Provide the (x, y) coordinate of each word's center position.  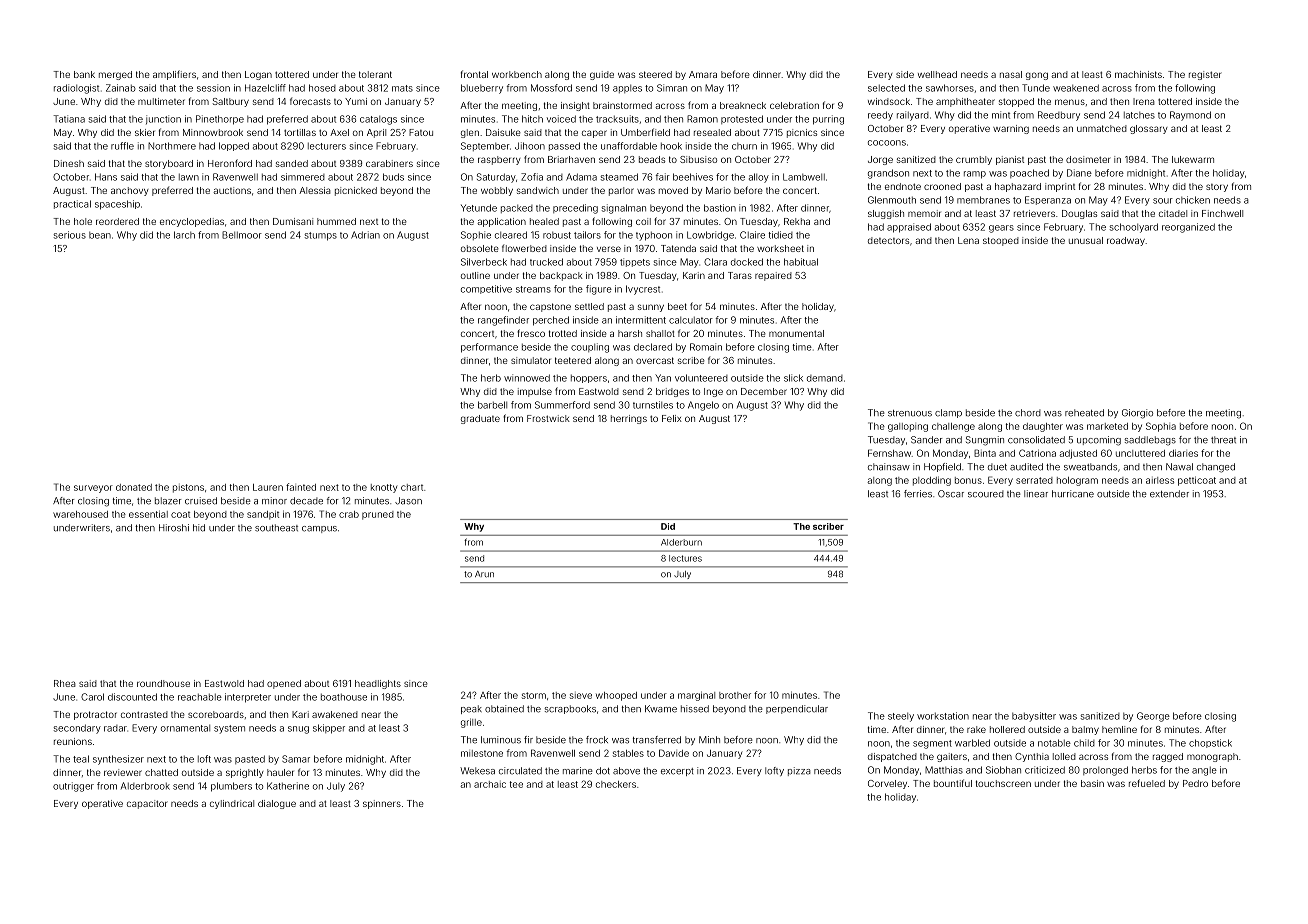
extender (1169, 494)
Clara (715, 262)
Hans (106, 177)
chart (412, 487)
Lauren (268, 487)
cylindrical (232, 804)
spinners (382, 804)
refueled (1147, 783)
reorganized (1188, 228)
